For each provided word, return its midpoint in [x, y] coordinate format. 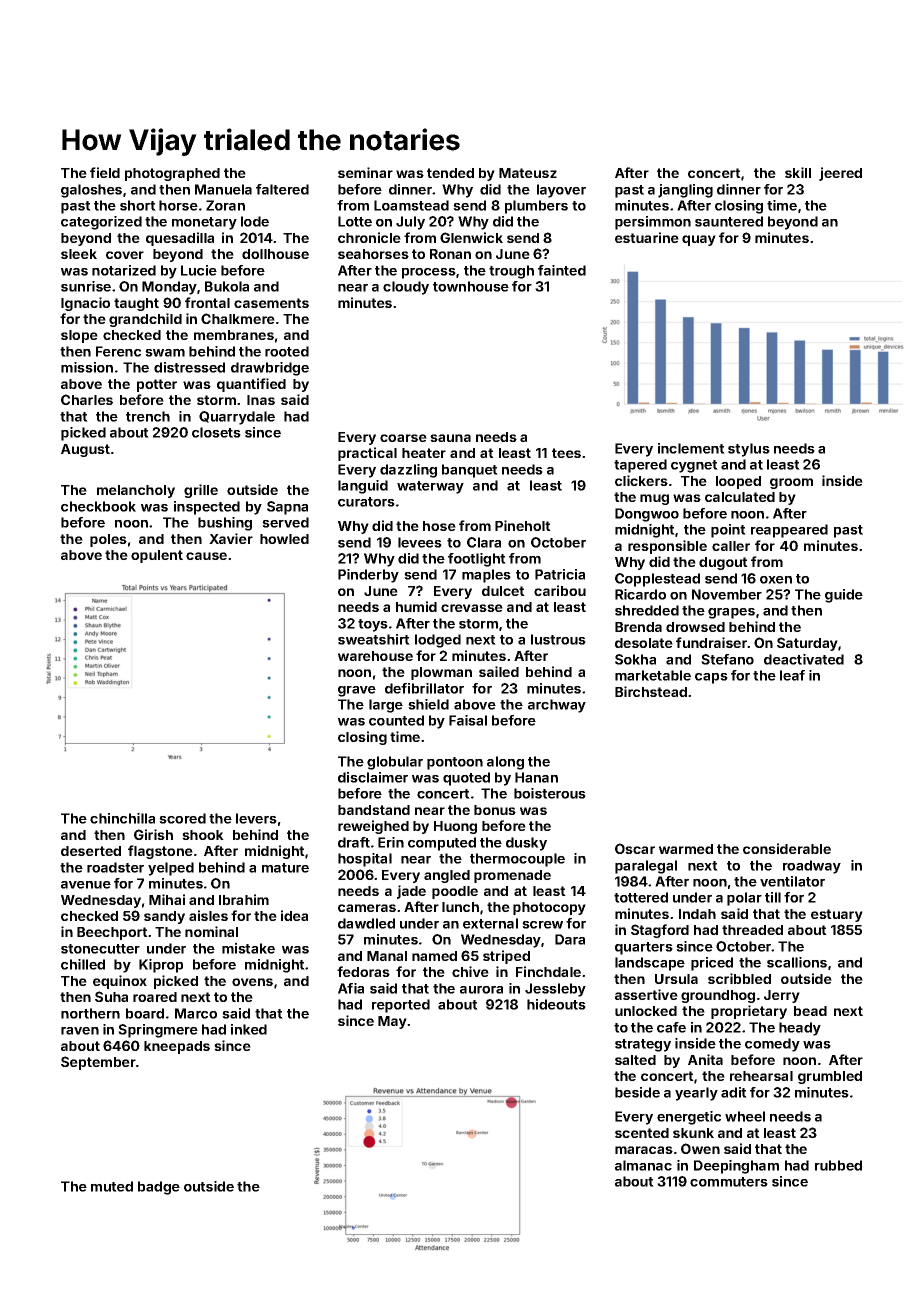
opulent [157, 556]
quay [699, 240]
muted [112, 1186]
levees [420, 542]
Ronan [450, 254]
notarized [124, 270]
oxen [776, 580]
